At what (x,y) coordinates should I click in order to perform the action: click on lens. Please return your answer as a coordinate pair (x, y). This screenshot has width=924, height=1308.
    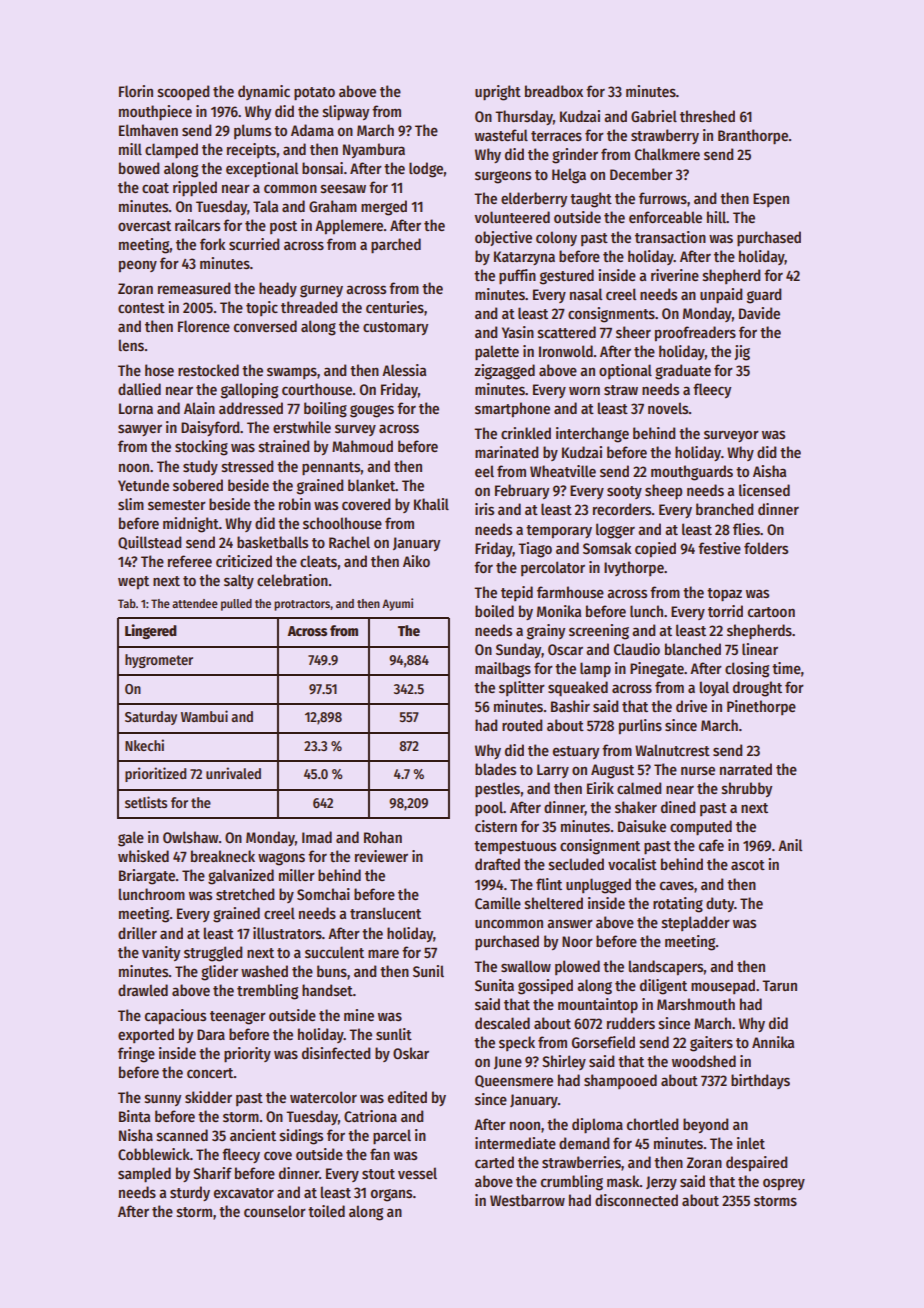
    Looking at the image, I should click on (131, 345).
